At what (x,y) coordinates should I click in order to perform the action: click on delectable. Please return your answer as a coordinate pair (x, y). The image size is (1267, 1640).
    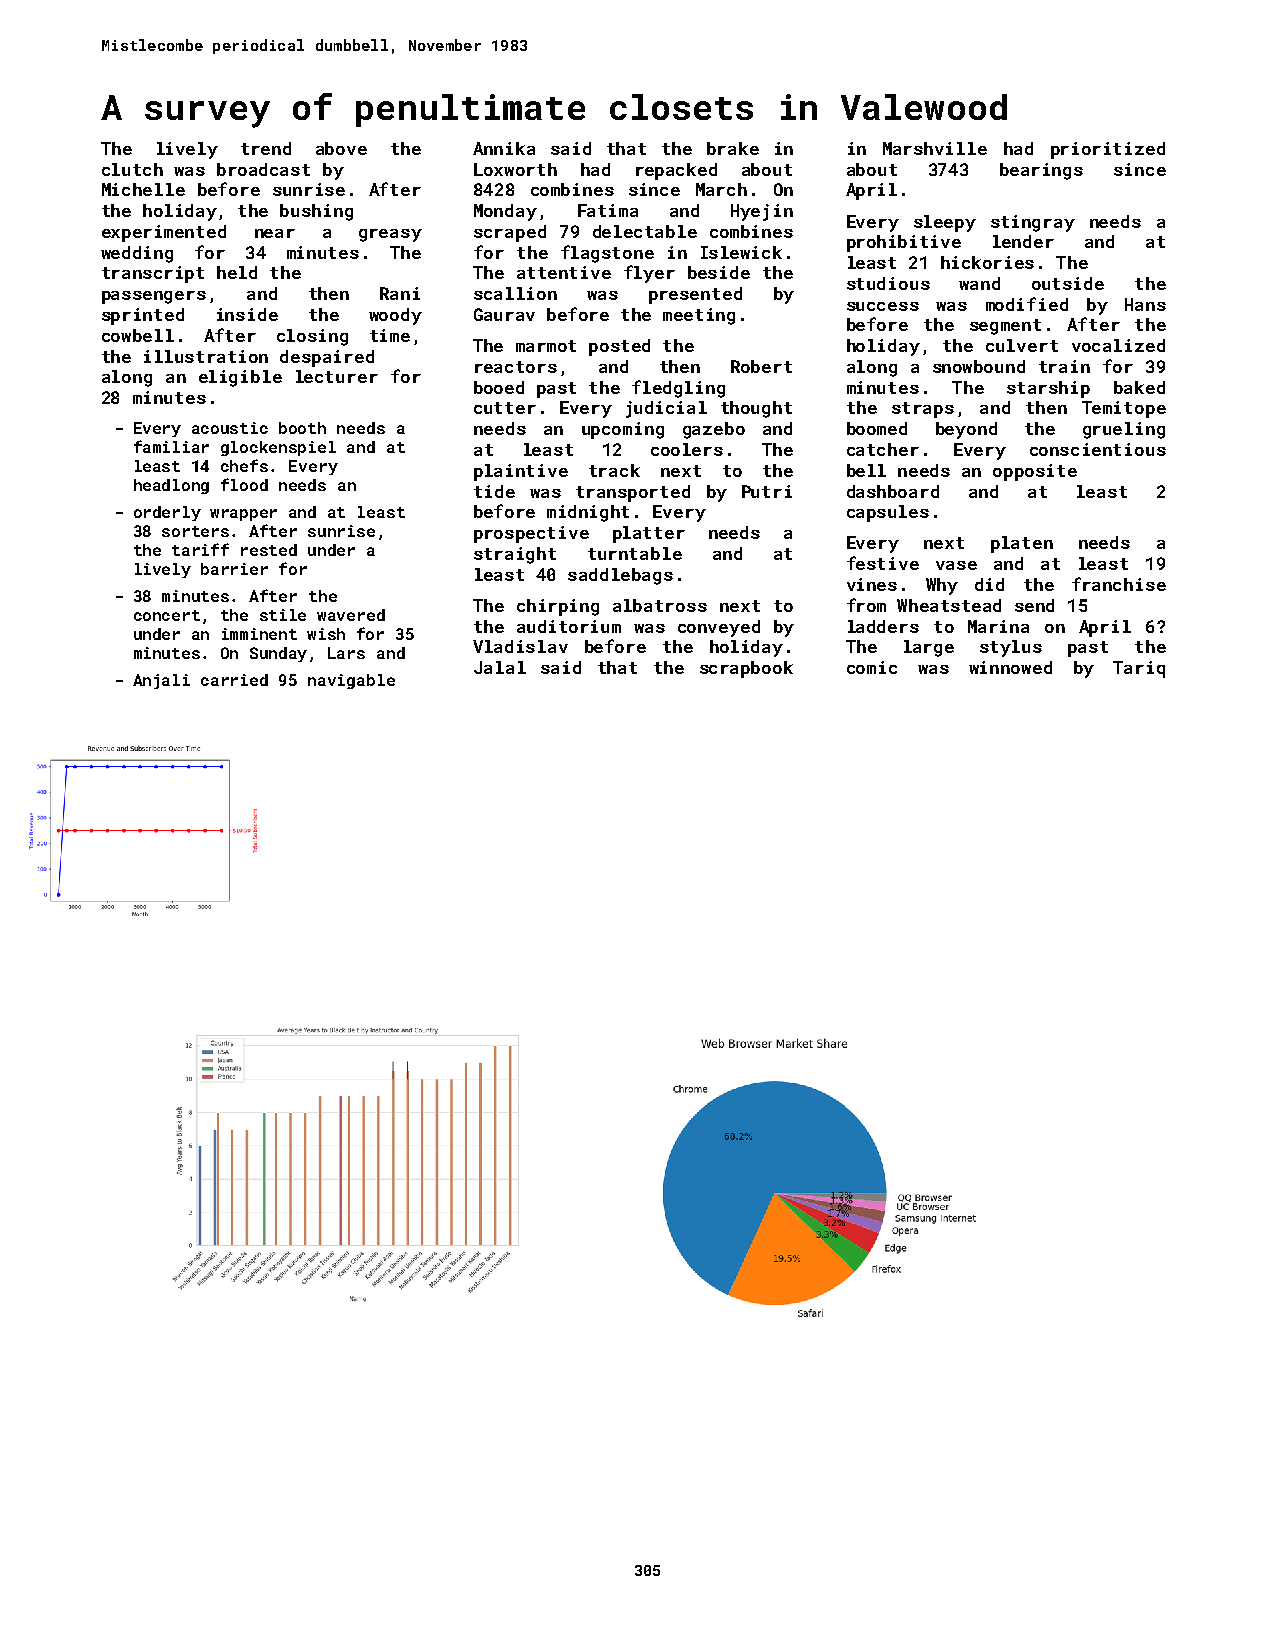
    Looking at the image, I should click on (645, 231).
